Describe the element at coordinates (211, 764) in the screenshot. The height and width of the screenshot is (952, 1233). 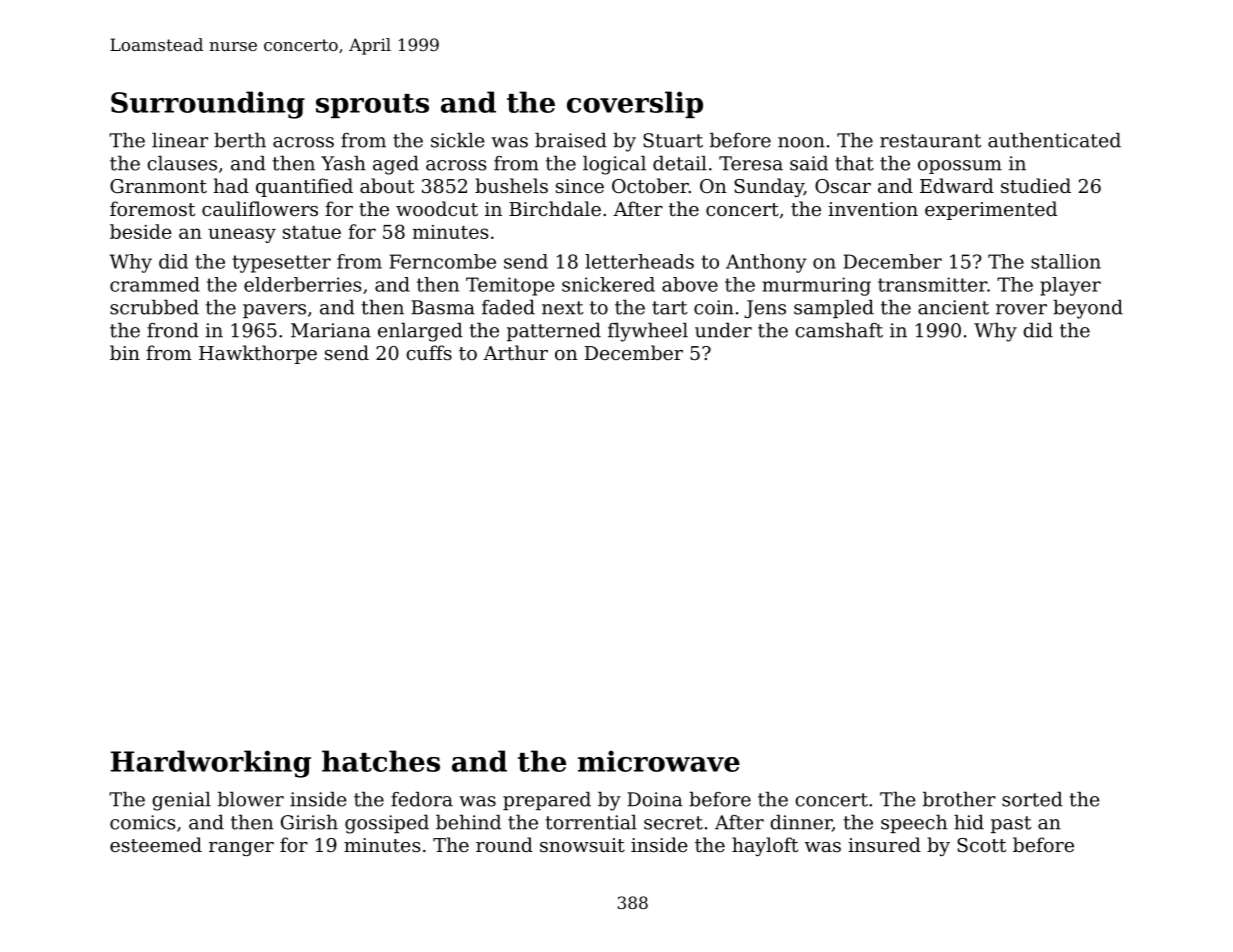
I see `Hardworking` at that location.
